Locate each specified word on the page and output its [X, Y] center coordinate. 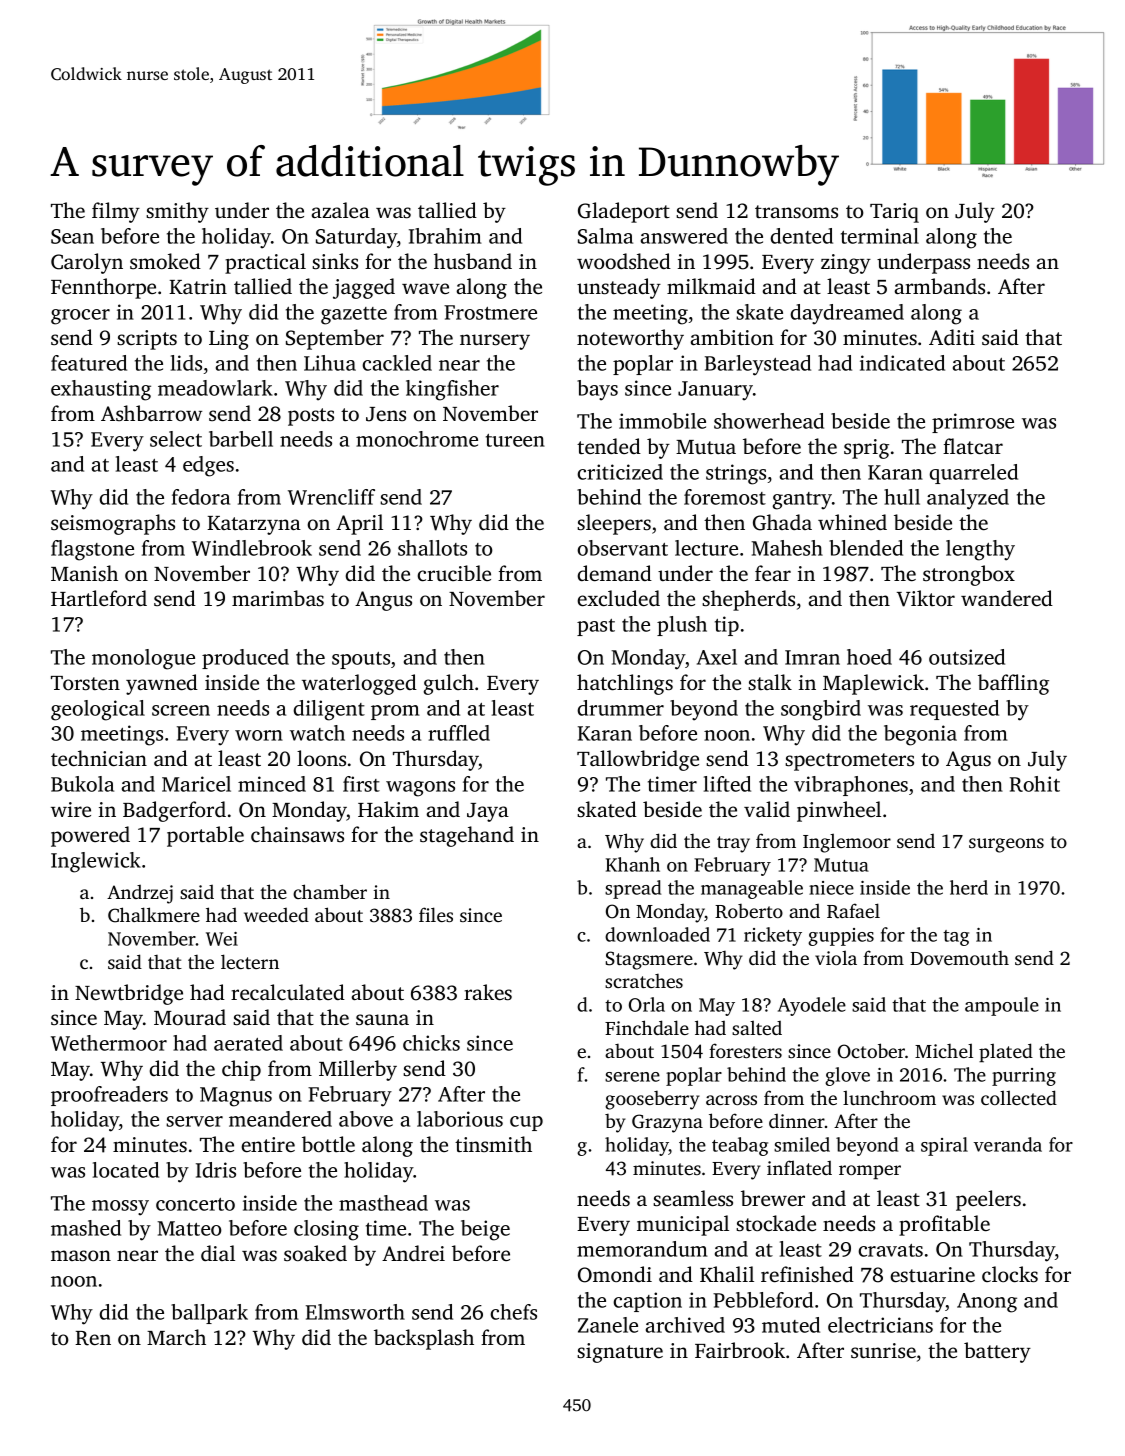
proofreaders [109, 1096]
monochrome [417, 439]
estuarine [933, 1274]
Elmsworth [355, 1312]
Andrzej [140, 894]
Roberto [749, 911]
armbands [939, 286]
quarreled [973, 474]
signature [620, 1353]
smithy [177, 212]
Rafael [853, 911]
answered [684, 236]
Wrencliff [331, 497]
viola [836, 957]
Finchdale [647, 1027]
